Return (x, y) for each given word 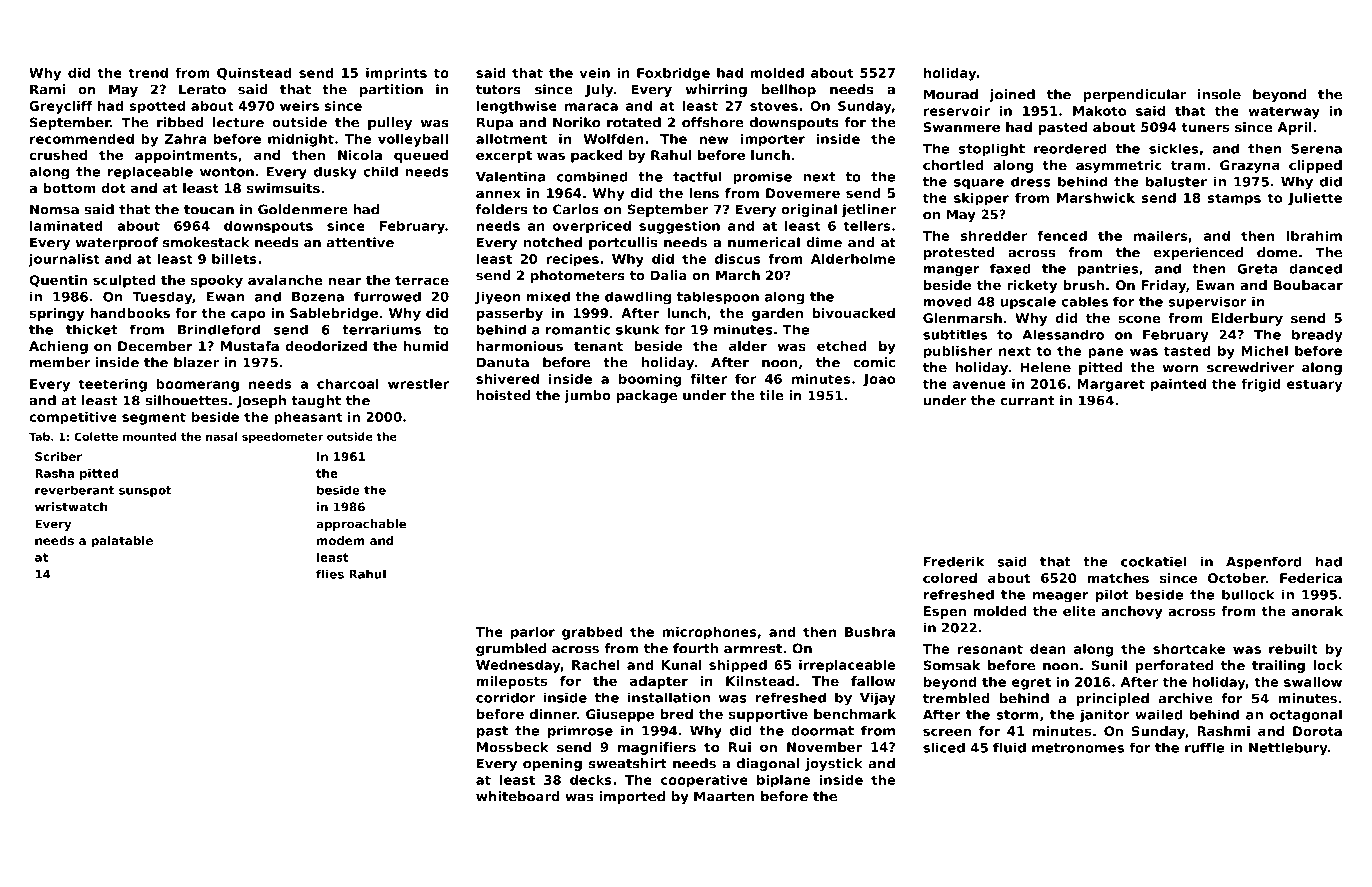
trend (148, 73)
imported (632, 797)
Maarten (724, 796)
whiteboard (518, 796)
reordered (1070, 148)
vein (595, 73)
